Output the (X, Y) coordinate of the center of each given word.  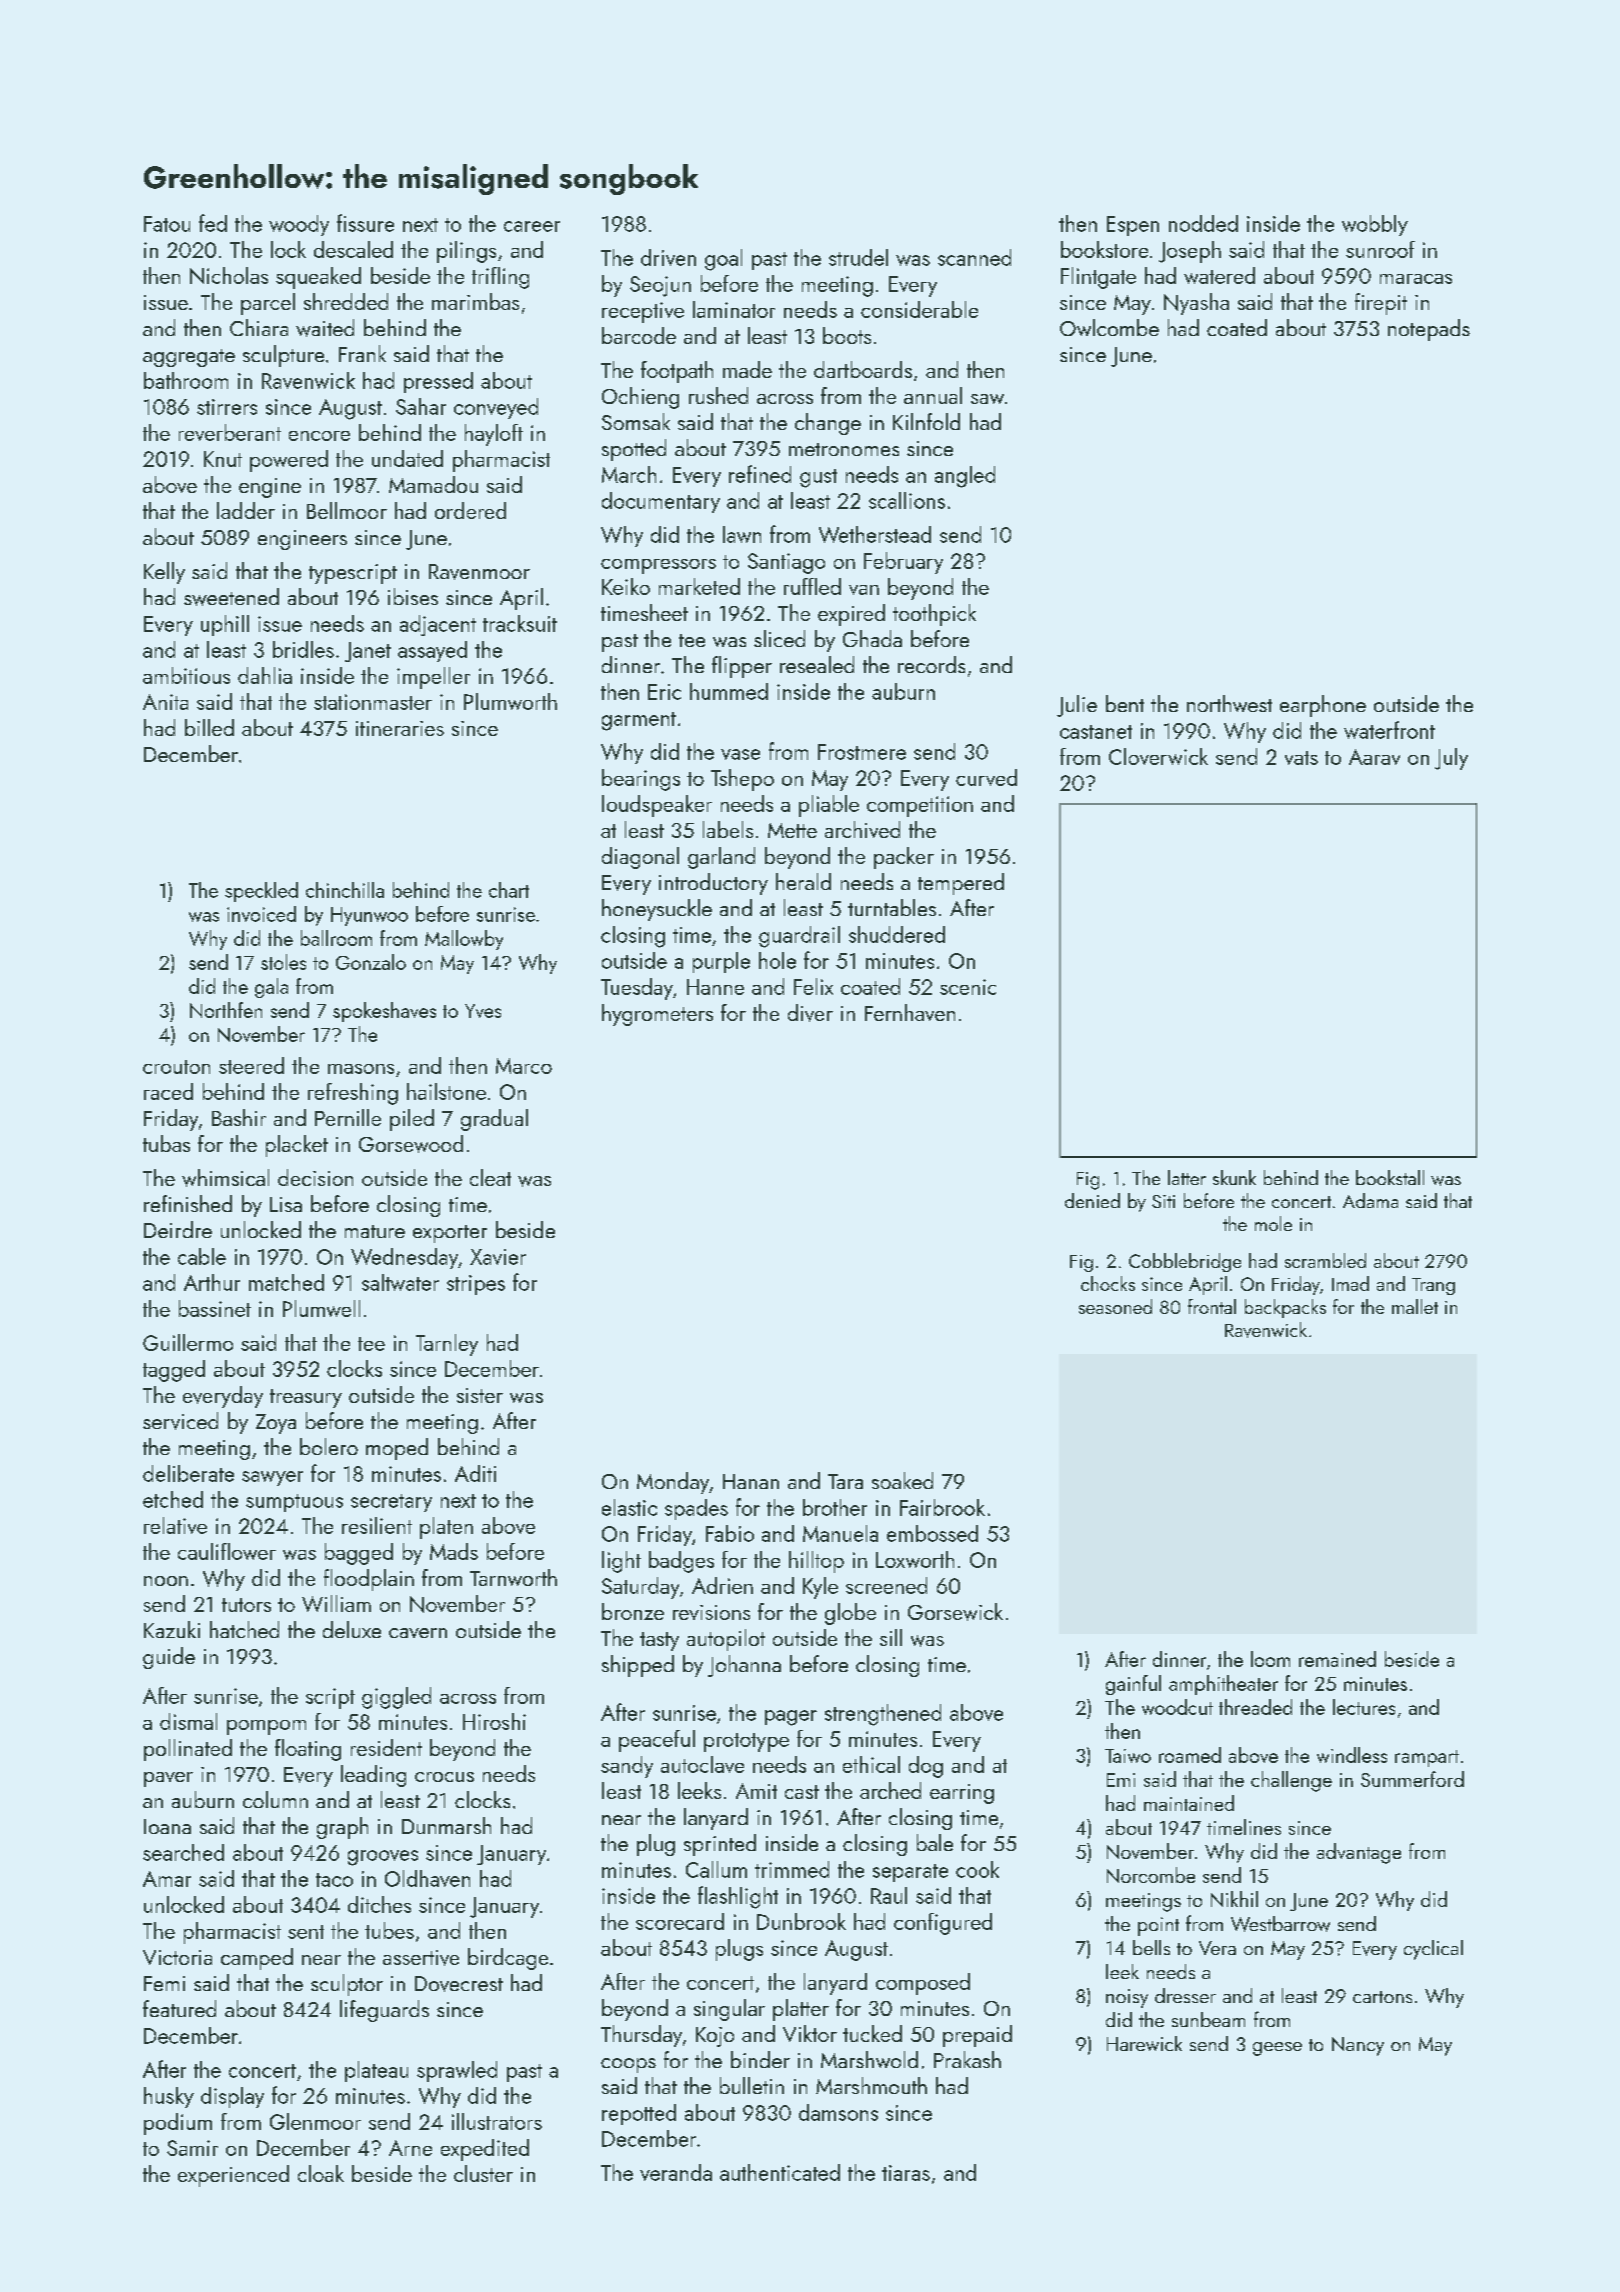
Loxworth (915, 1559)
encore (319, 436)
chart (509, 890)
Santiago (786, 563)
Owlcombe (1109, 327)
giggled (396, 1698)
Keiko (626, 586)
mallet (1415, 1306)
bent (1125, 703)
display (232, 2097)
